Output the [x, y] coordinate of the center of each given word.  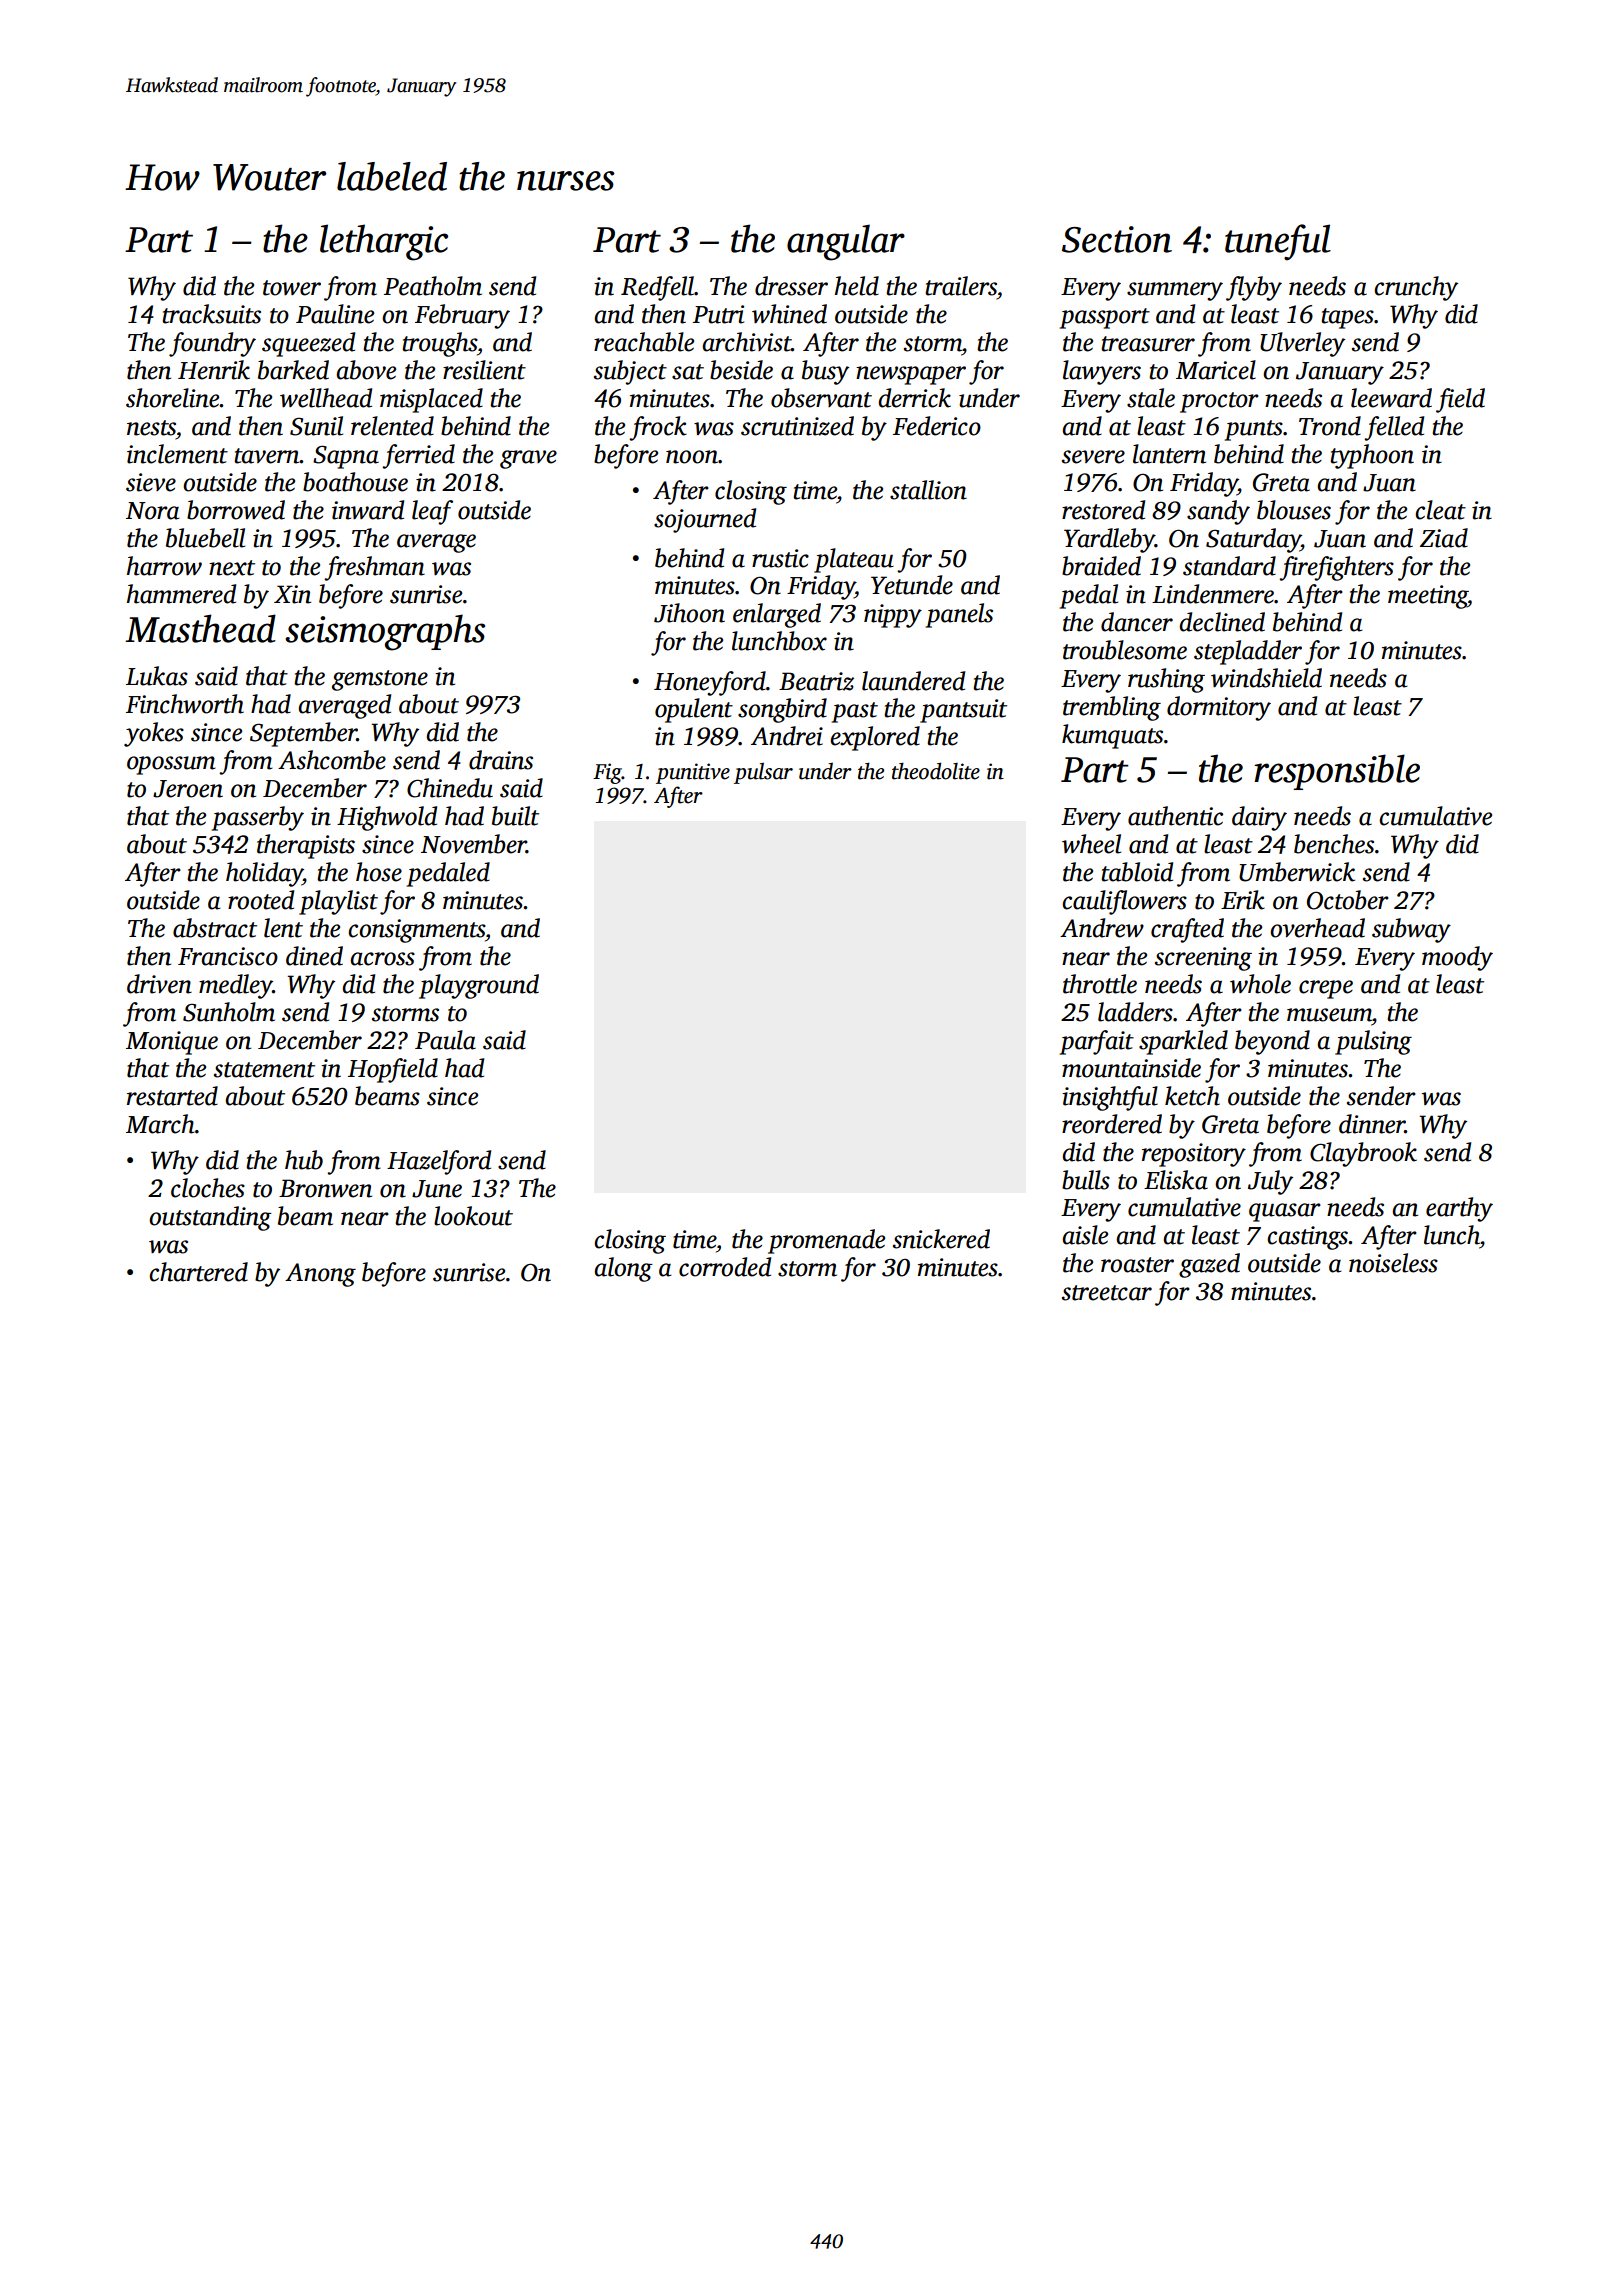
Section [1117, 239]
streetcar [1107, 1293]
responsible [1337, 772]
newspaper [911, 375]
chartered [198, 1272]
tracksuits [211, 314]
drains [501, 760]
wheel [1091, 844]
